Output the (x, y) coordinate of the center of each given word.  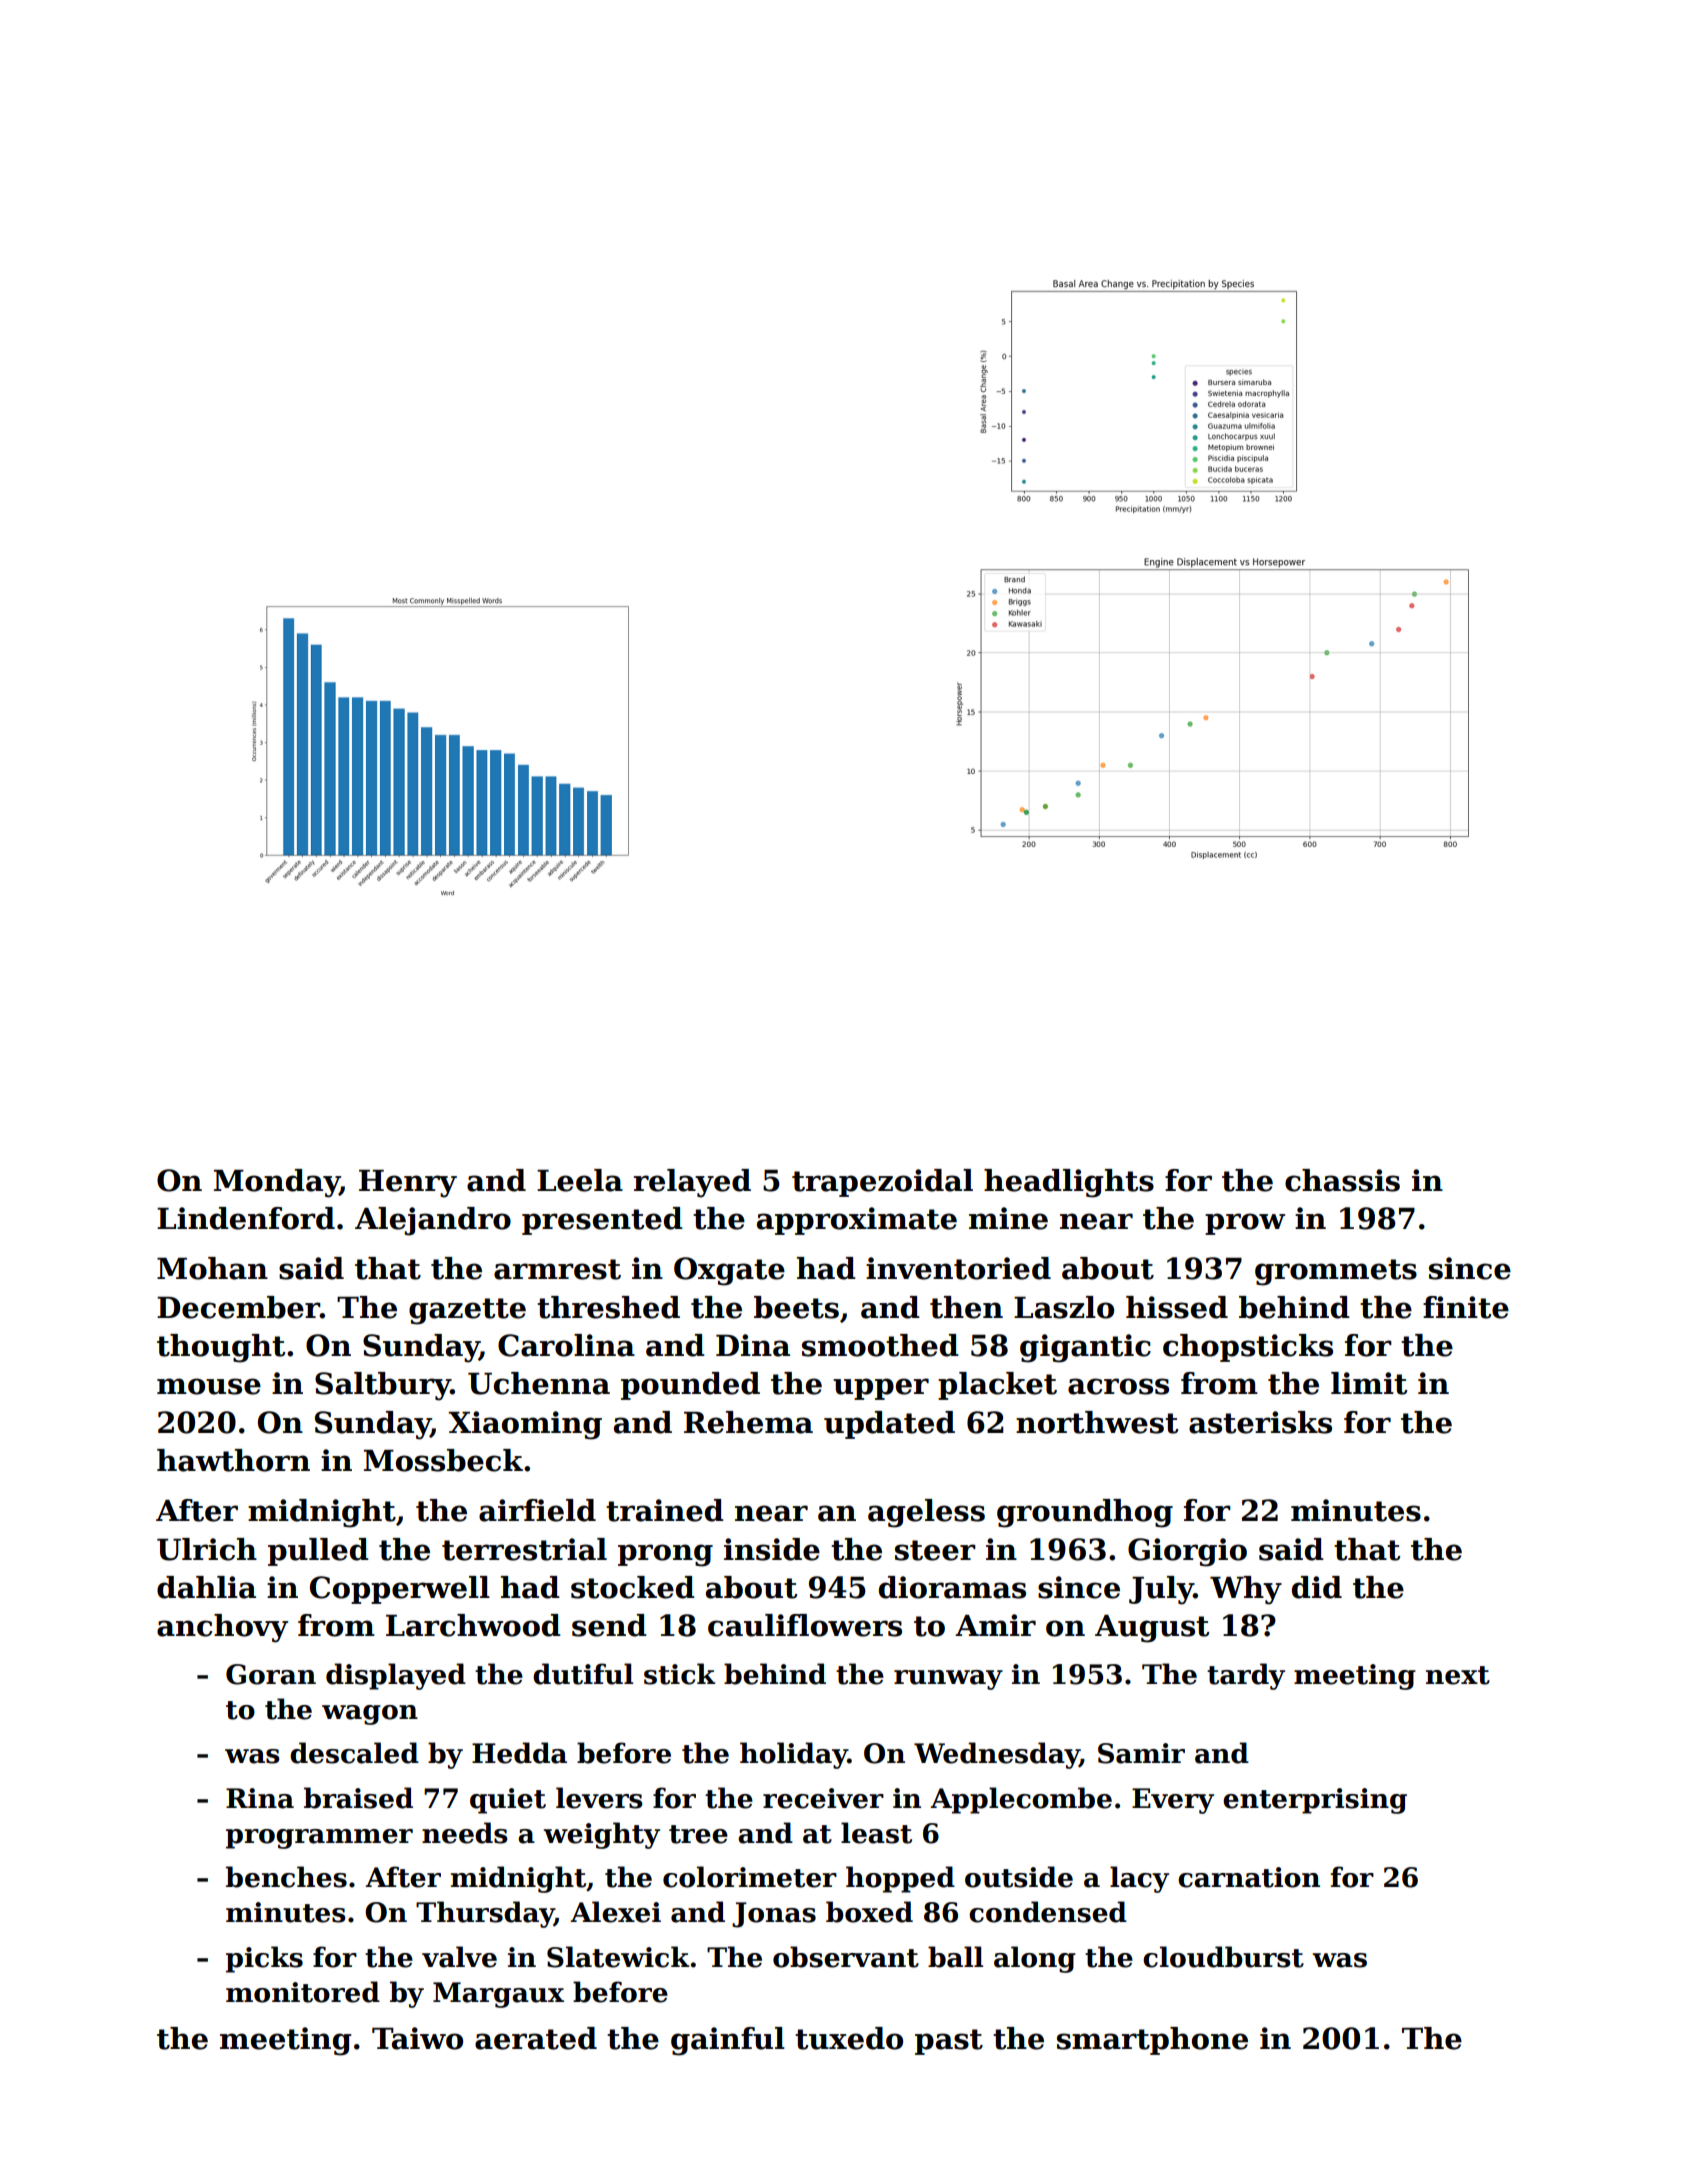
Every (1173, 1801)
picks (264, 1959)
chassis (1342, 1180)
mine (1008, 1218)
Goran (271, 1674)
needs (464, 1833)
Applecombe (1021, 1800)
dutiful (583, 1674)
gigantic (1085, 1348)
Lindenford (246, 1218)
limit (1369, 1383)
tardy (1246, 1676)
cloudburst (1223, 1957)
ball (955, 1957)
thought (221, 1348)
